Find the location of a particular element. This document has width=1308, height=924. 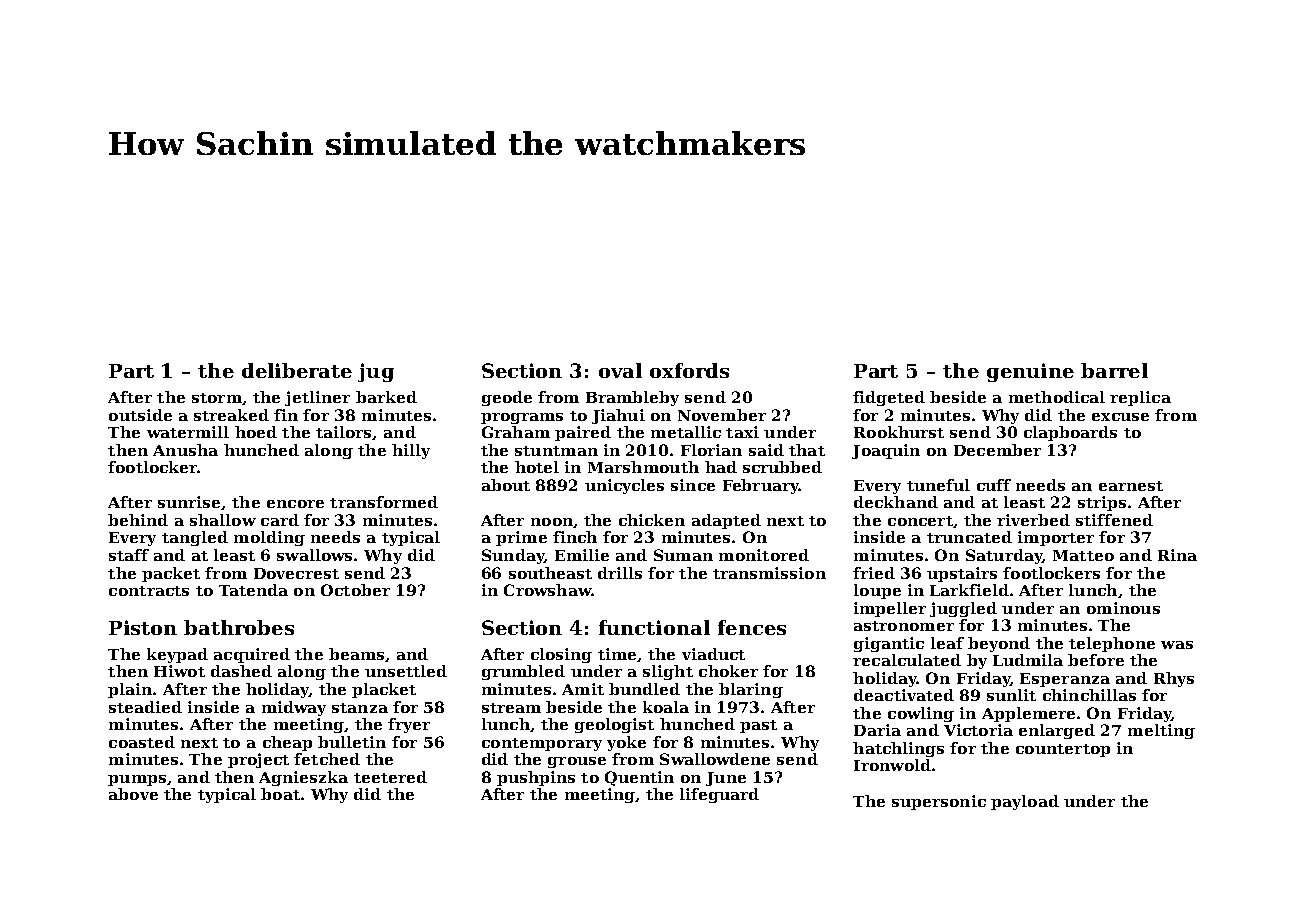

Agnieszka is located at coordinates (303, 778).
